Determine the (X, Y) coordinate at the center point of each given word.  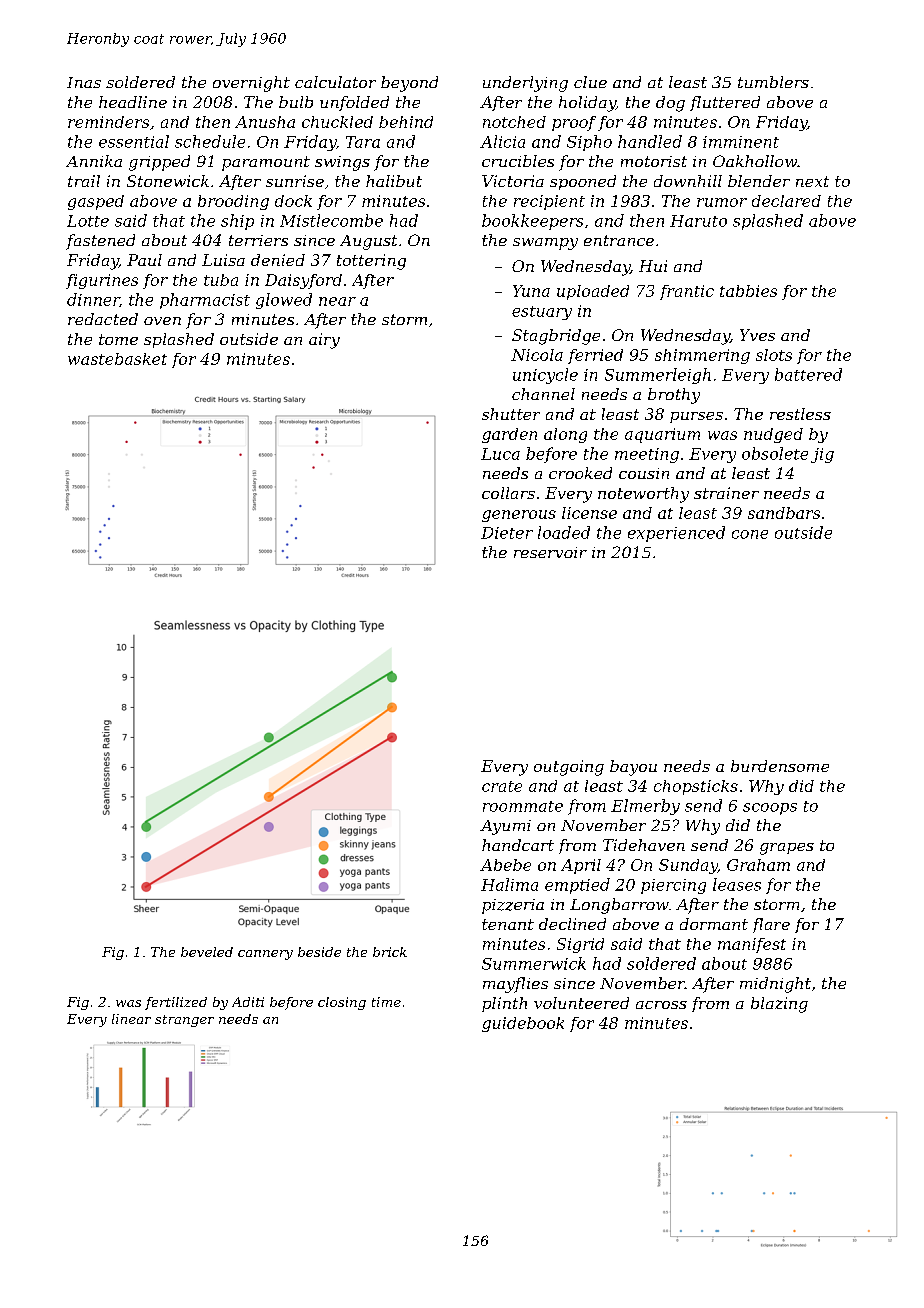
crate (502, 786)
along (565, 435)
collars (508, 493)
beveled (207, 952)
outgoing (569, 768)
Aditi (248, 1002)
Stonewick (168, 181)
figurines (102, 281)
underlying (525, 84)
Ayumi (505, 827)
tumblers (773, 82)
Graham (758, 865)
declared (786, 201)
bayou (633, 768)
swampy (545, 244)
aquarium (662, 435)
